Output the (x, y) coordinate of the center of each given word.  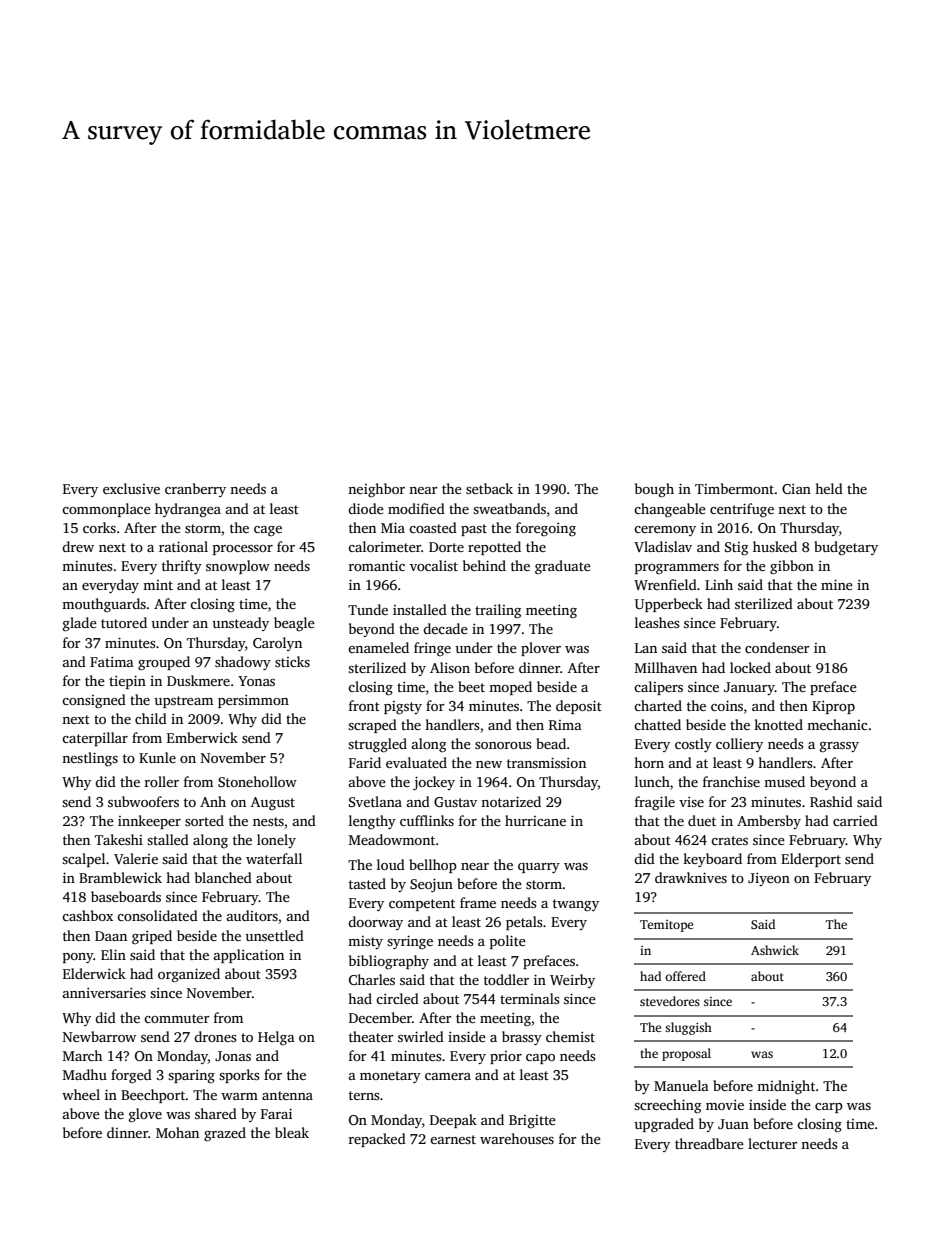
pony (78, 958)
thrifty (182, 567)
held (829, 488)
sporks (239, 1076)
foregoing (546, 529)
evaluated (416, 762)
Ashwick (775, 950)
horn (649, 762)
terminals (530, 998)
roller (162, 781)
